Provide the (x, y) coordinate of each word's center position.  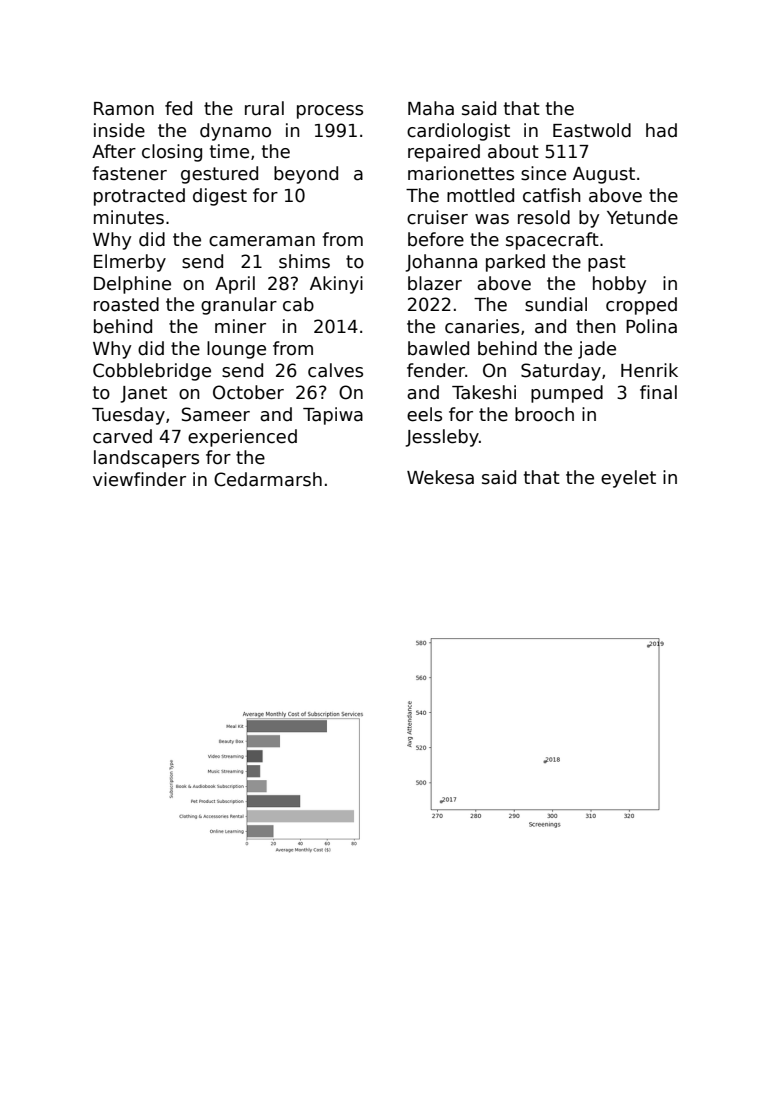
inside (119, 130)
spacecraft (552, 241)
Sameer (216, 414)
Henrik (649, 370)
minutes (129, 217)
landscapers (146, 459)
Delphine (132, 285)
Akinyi (336, 285)
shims (304, 261)
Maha (431, 108)
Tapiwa (333, 416)
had (661, 130)
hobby (619, 285)
